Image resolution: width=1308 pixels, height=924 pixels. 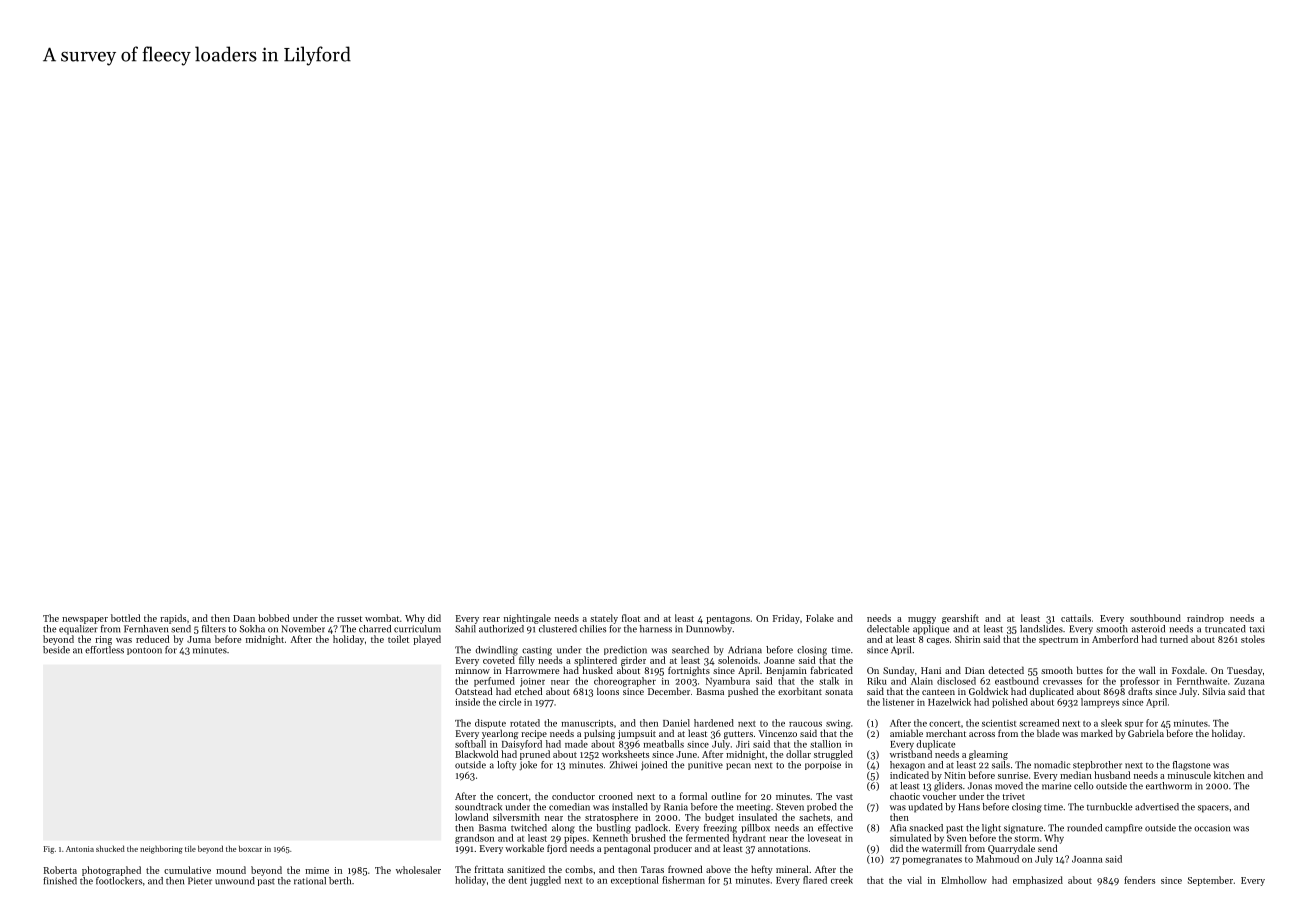 What do you see at coordinates (1100, 703) in the page?
I see `lampreys` at bounding box center [1100, 703].
